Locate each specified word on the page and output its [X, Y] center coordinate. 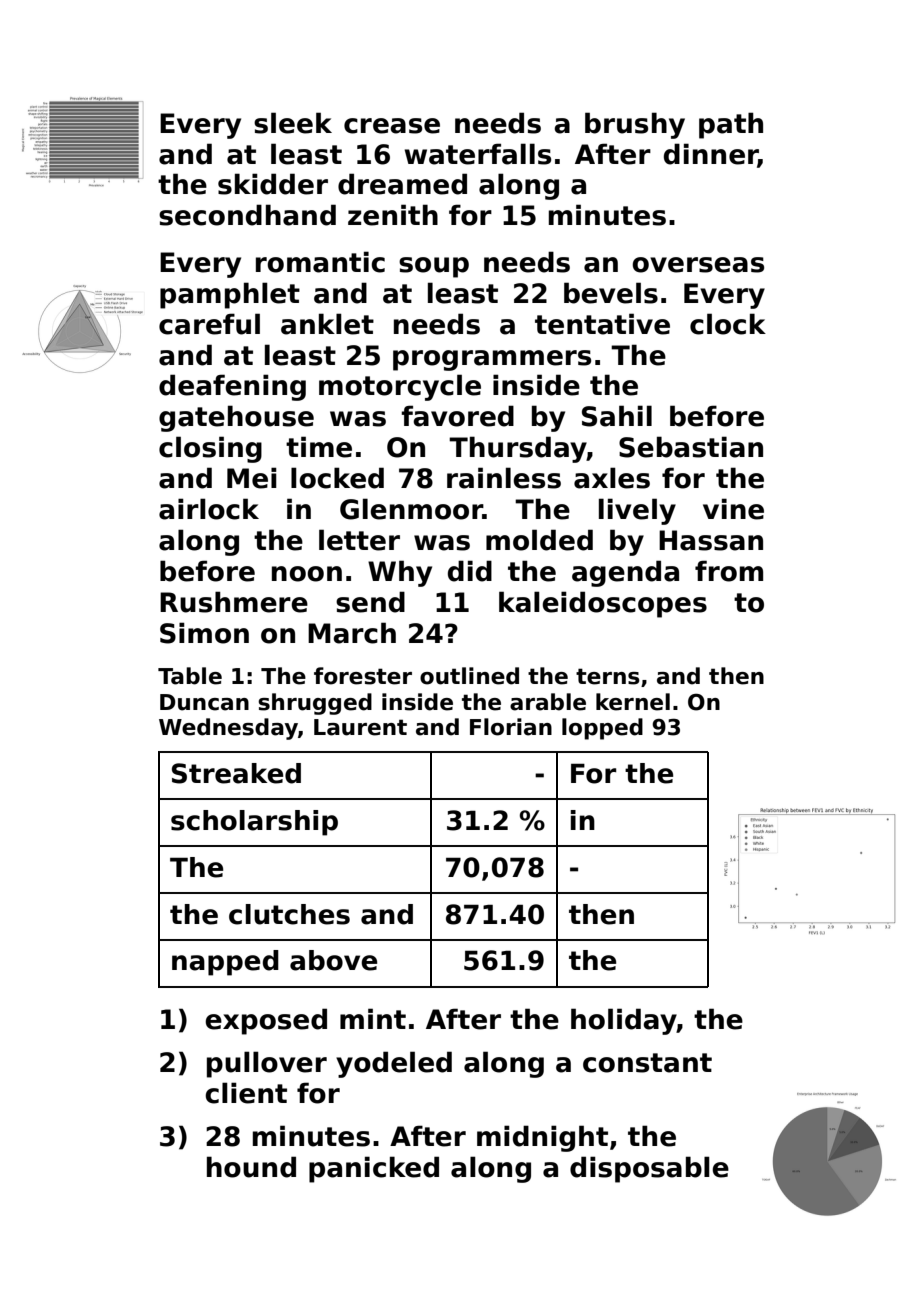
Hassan [711, 540]
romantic [320, 262]
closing [210, 449]
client [246, 1093]
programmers [492, 360]
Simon [204, 633]
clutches [289, 914]
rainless [504, 478]
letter [359, 540]
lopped [602, 729]
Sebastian [691, 447]
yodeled [394, 1064]
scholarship [254, 823]
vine [733, 509]
